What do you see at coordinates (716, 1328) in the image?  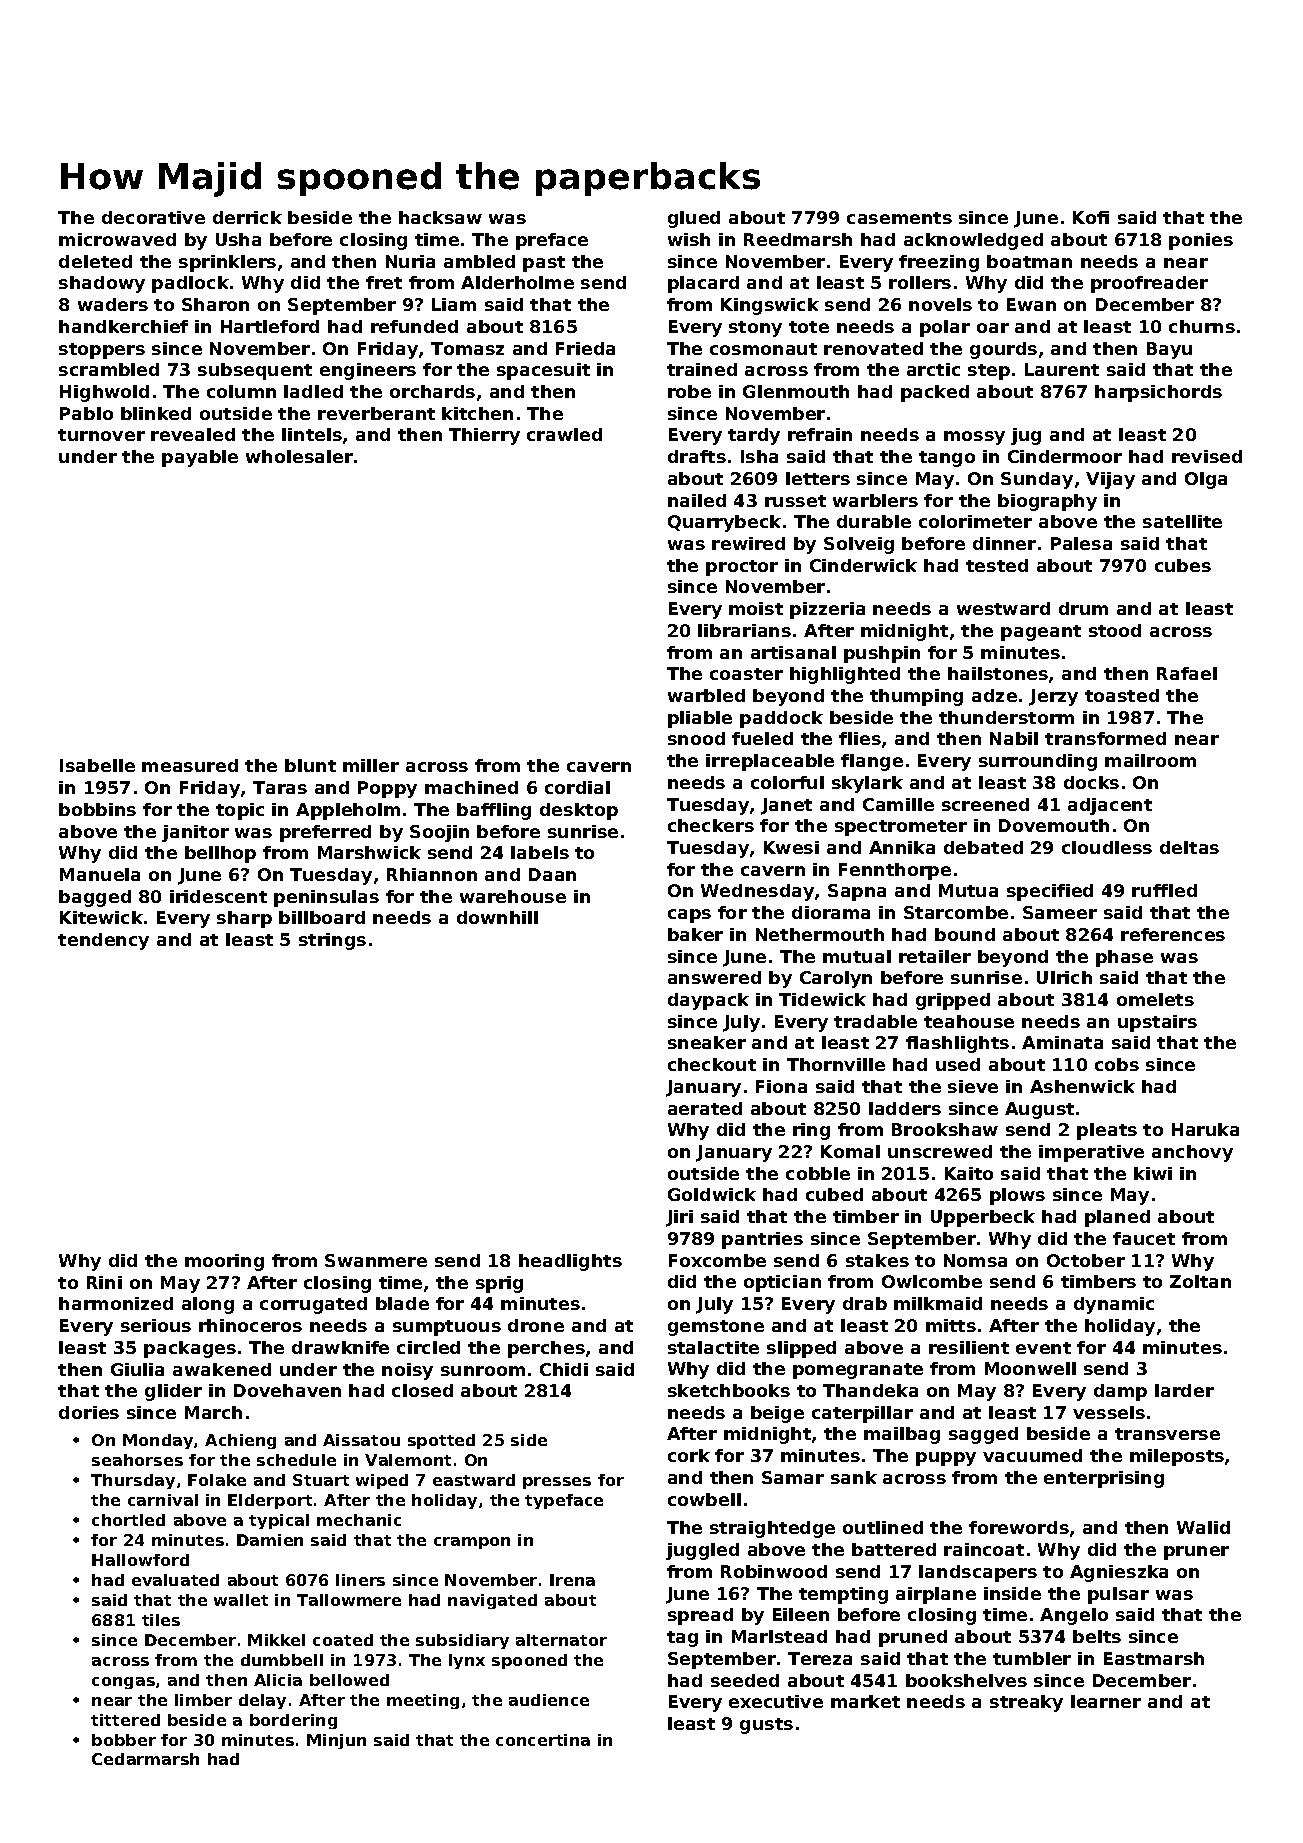 I see `gemstone` at bounding box center [716, 1328].
